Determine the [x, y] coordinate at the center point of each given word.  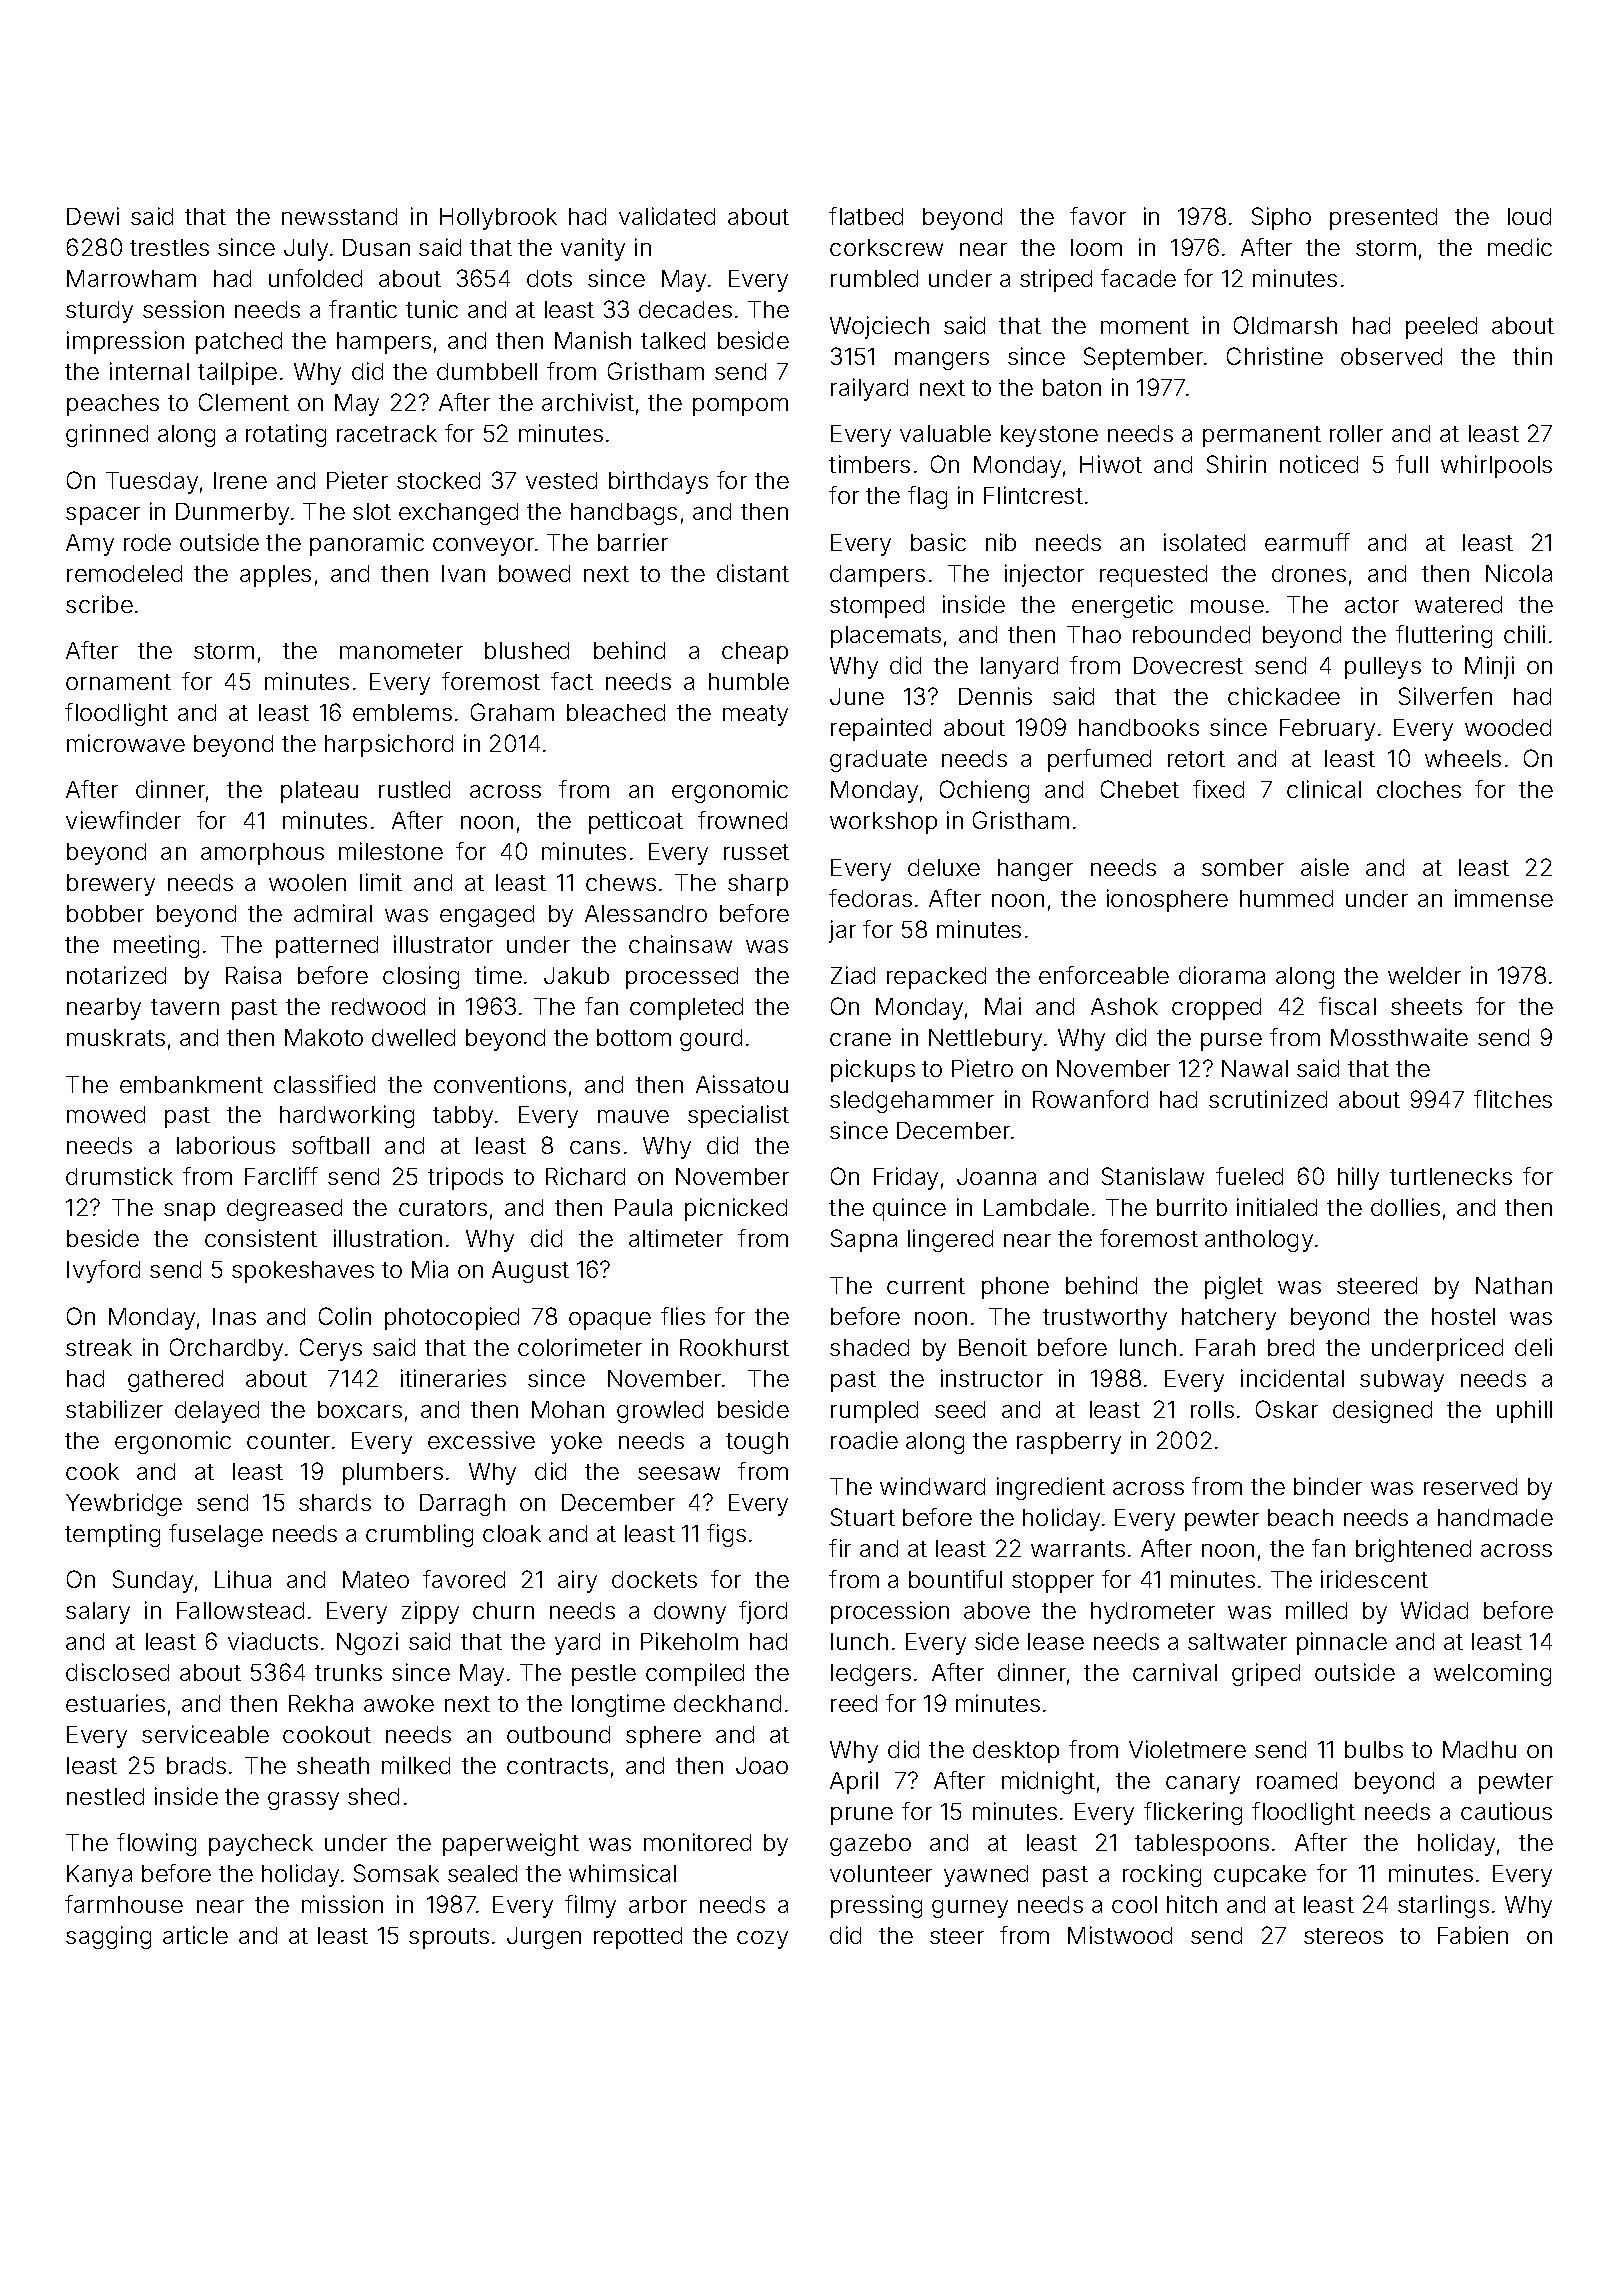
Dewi [93, 216]
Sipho [1281, 218]
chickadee [1284, 696]
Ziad [853, 975]
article [195, 1935]
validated [667, 216]
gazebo [870, 1845]
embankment [191, 1084]
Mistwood [1120, 1935]
